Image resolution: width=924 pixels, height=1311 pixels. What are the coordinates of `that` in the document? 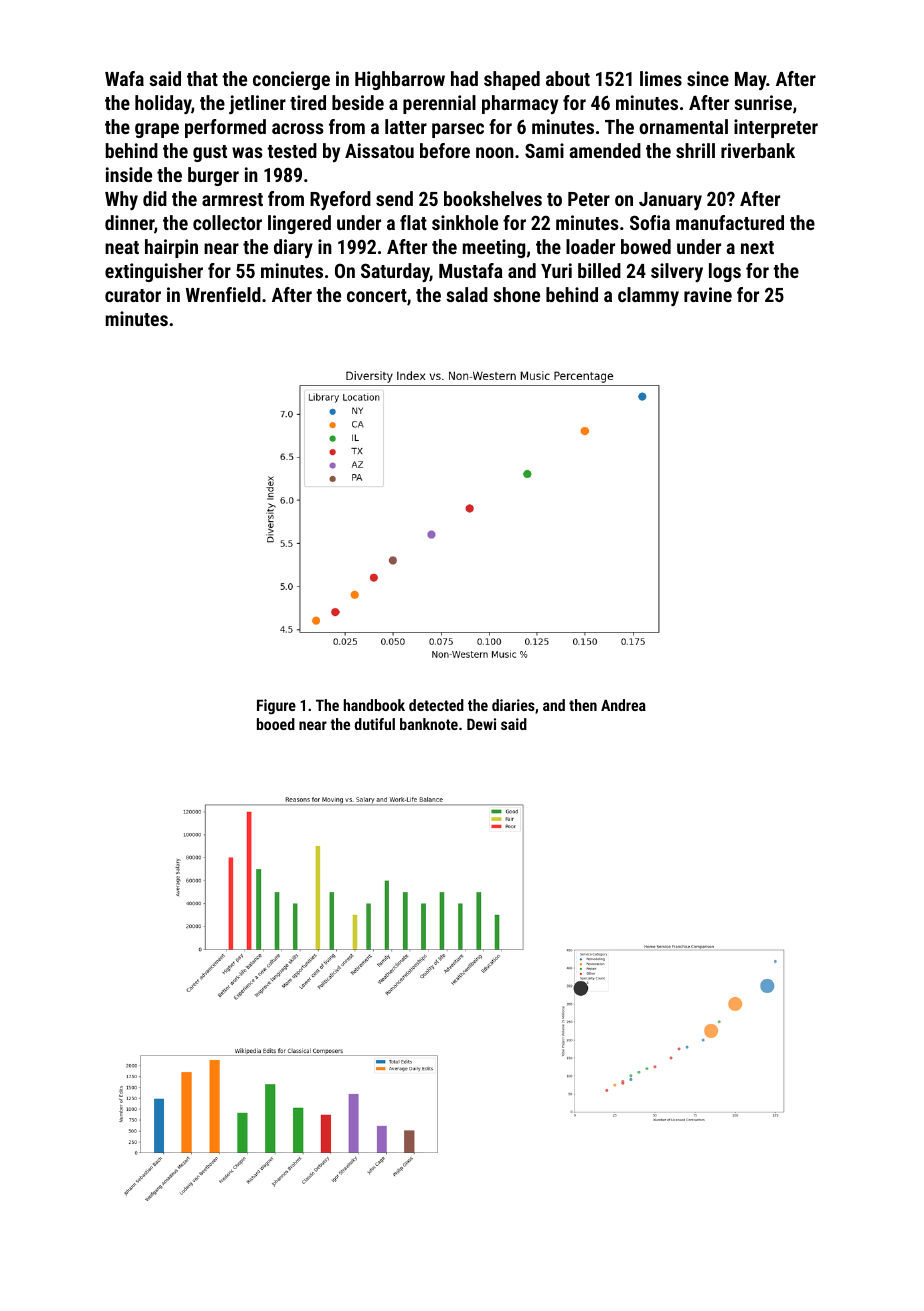 It's located at (202, 78).
